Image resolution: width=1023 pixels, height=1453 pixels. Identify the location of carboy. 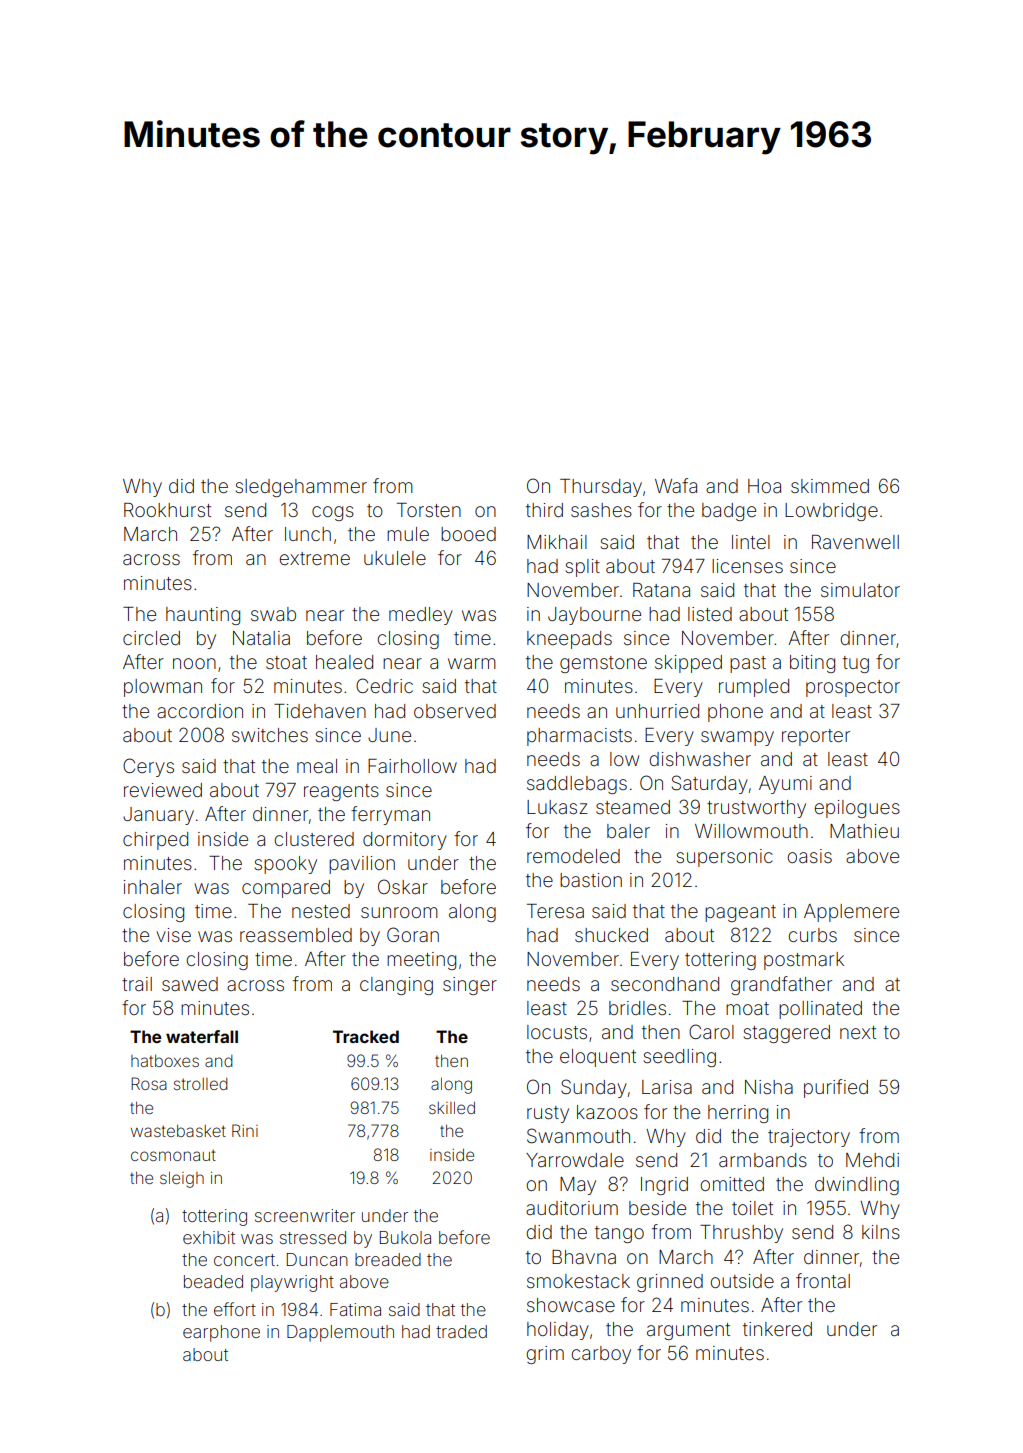
(601, 1355).
